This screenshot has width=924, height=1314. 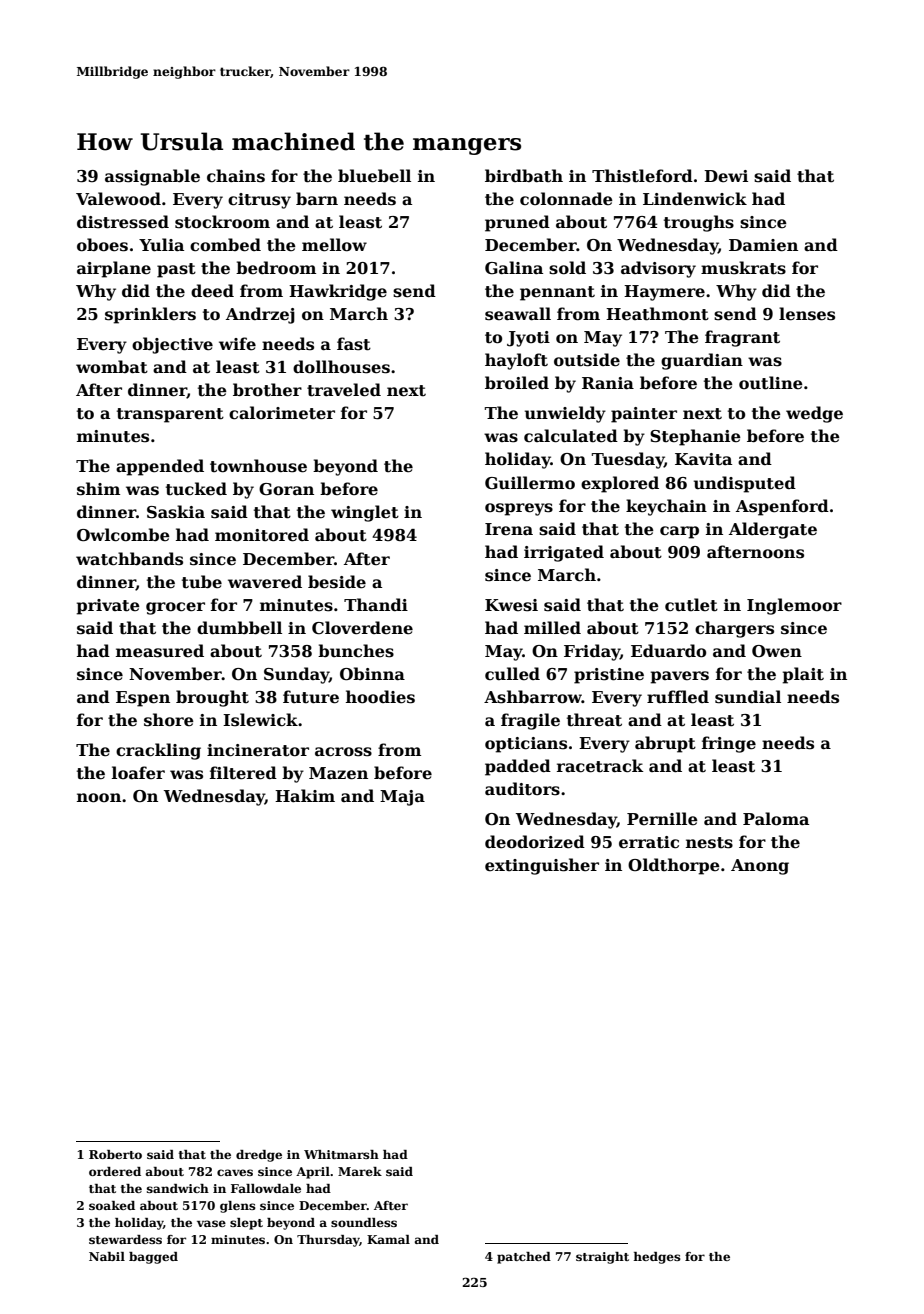 I want to click on slept, so click(x=246, y=1224).
